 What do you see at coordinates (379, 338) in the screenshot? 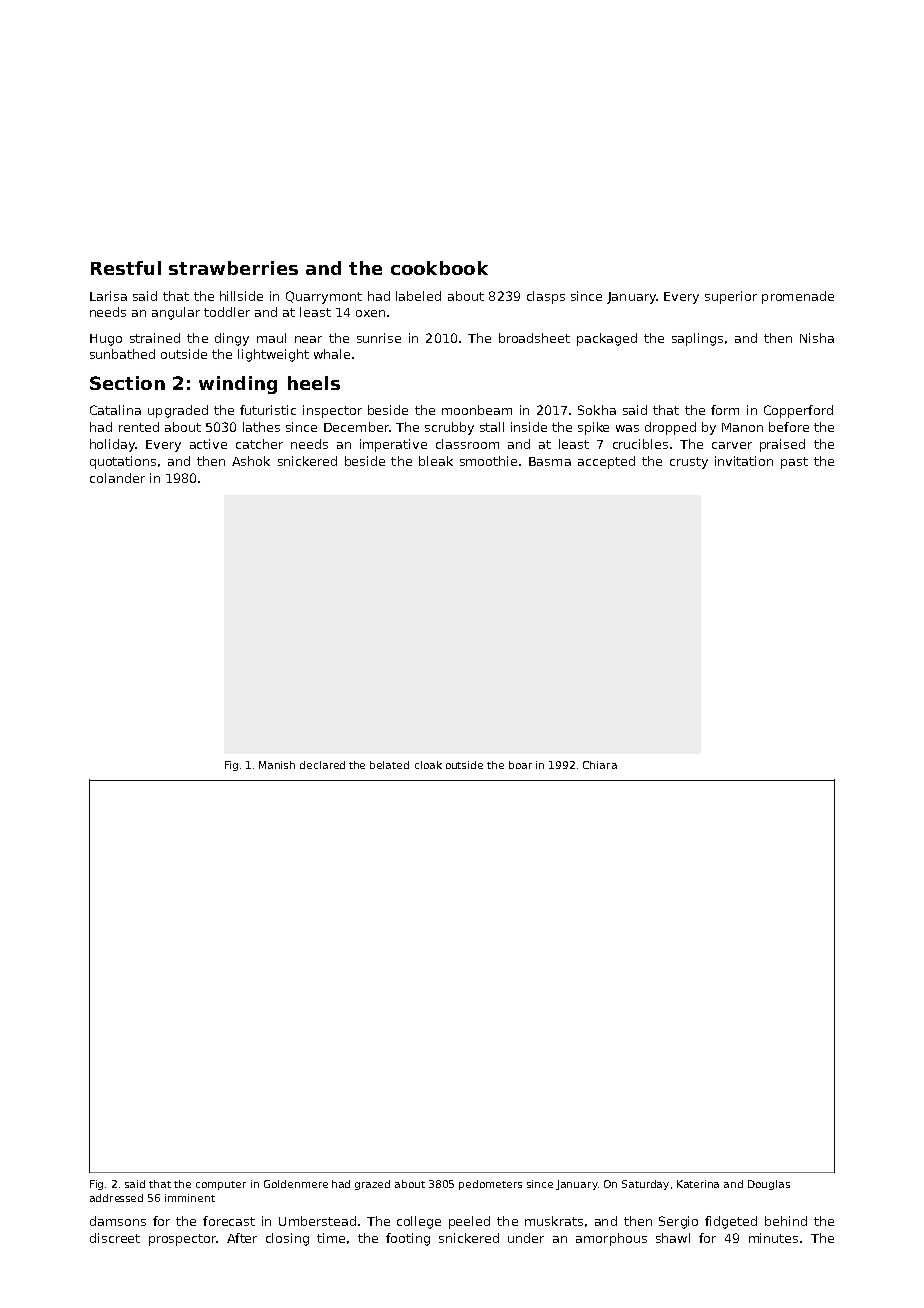
I see `sunrise` at bounding box center [379, 338].
